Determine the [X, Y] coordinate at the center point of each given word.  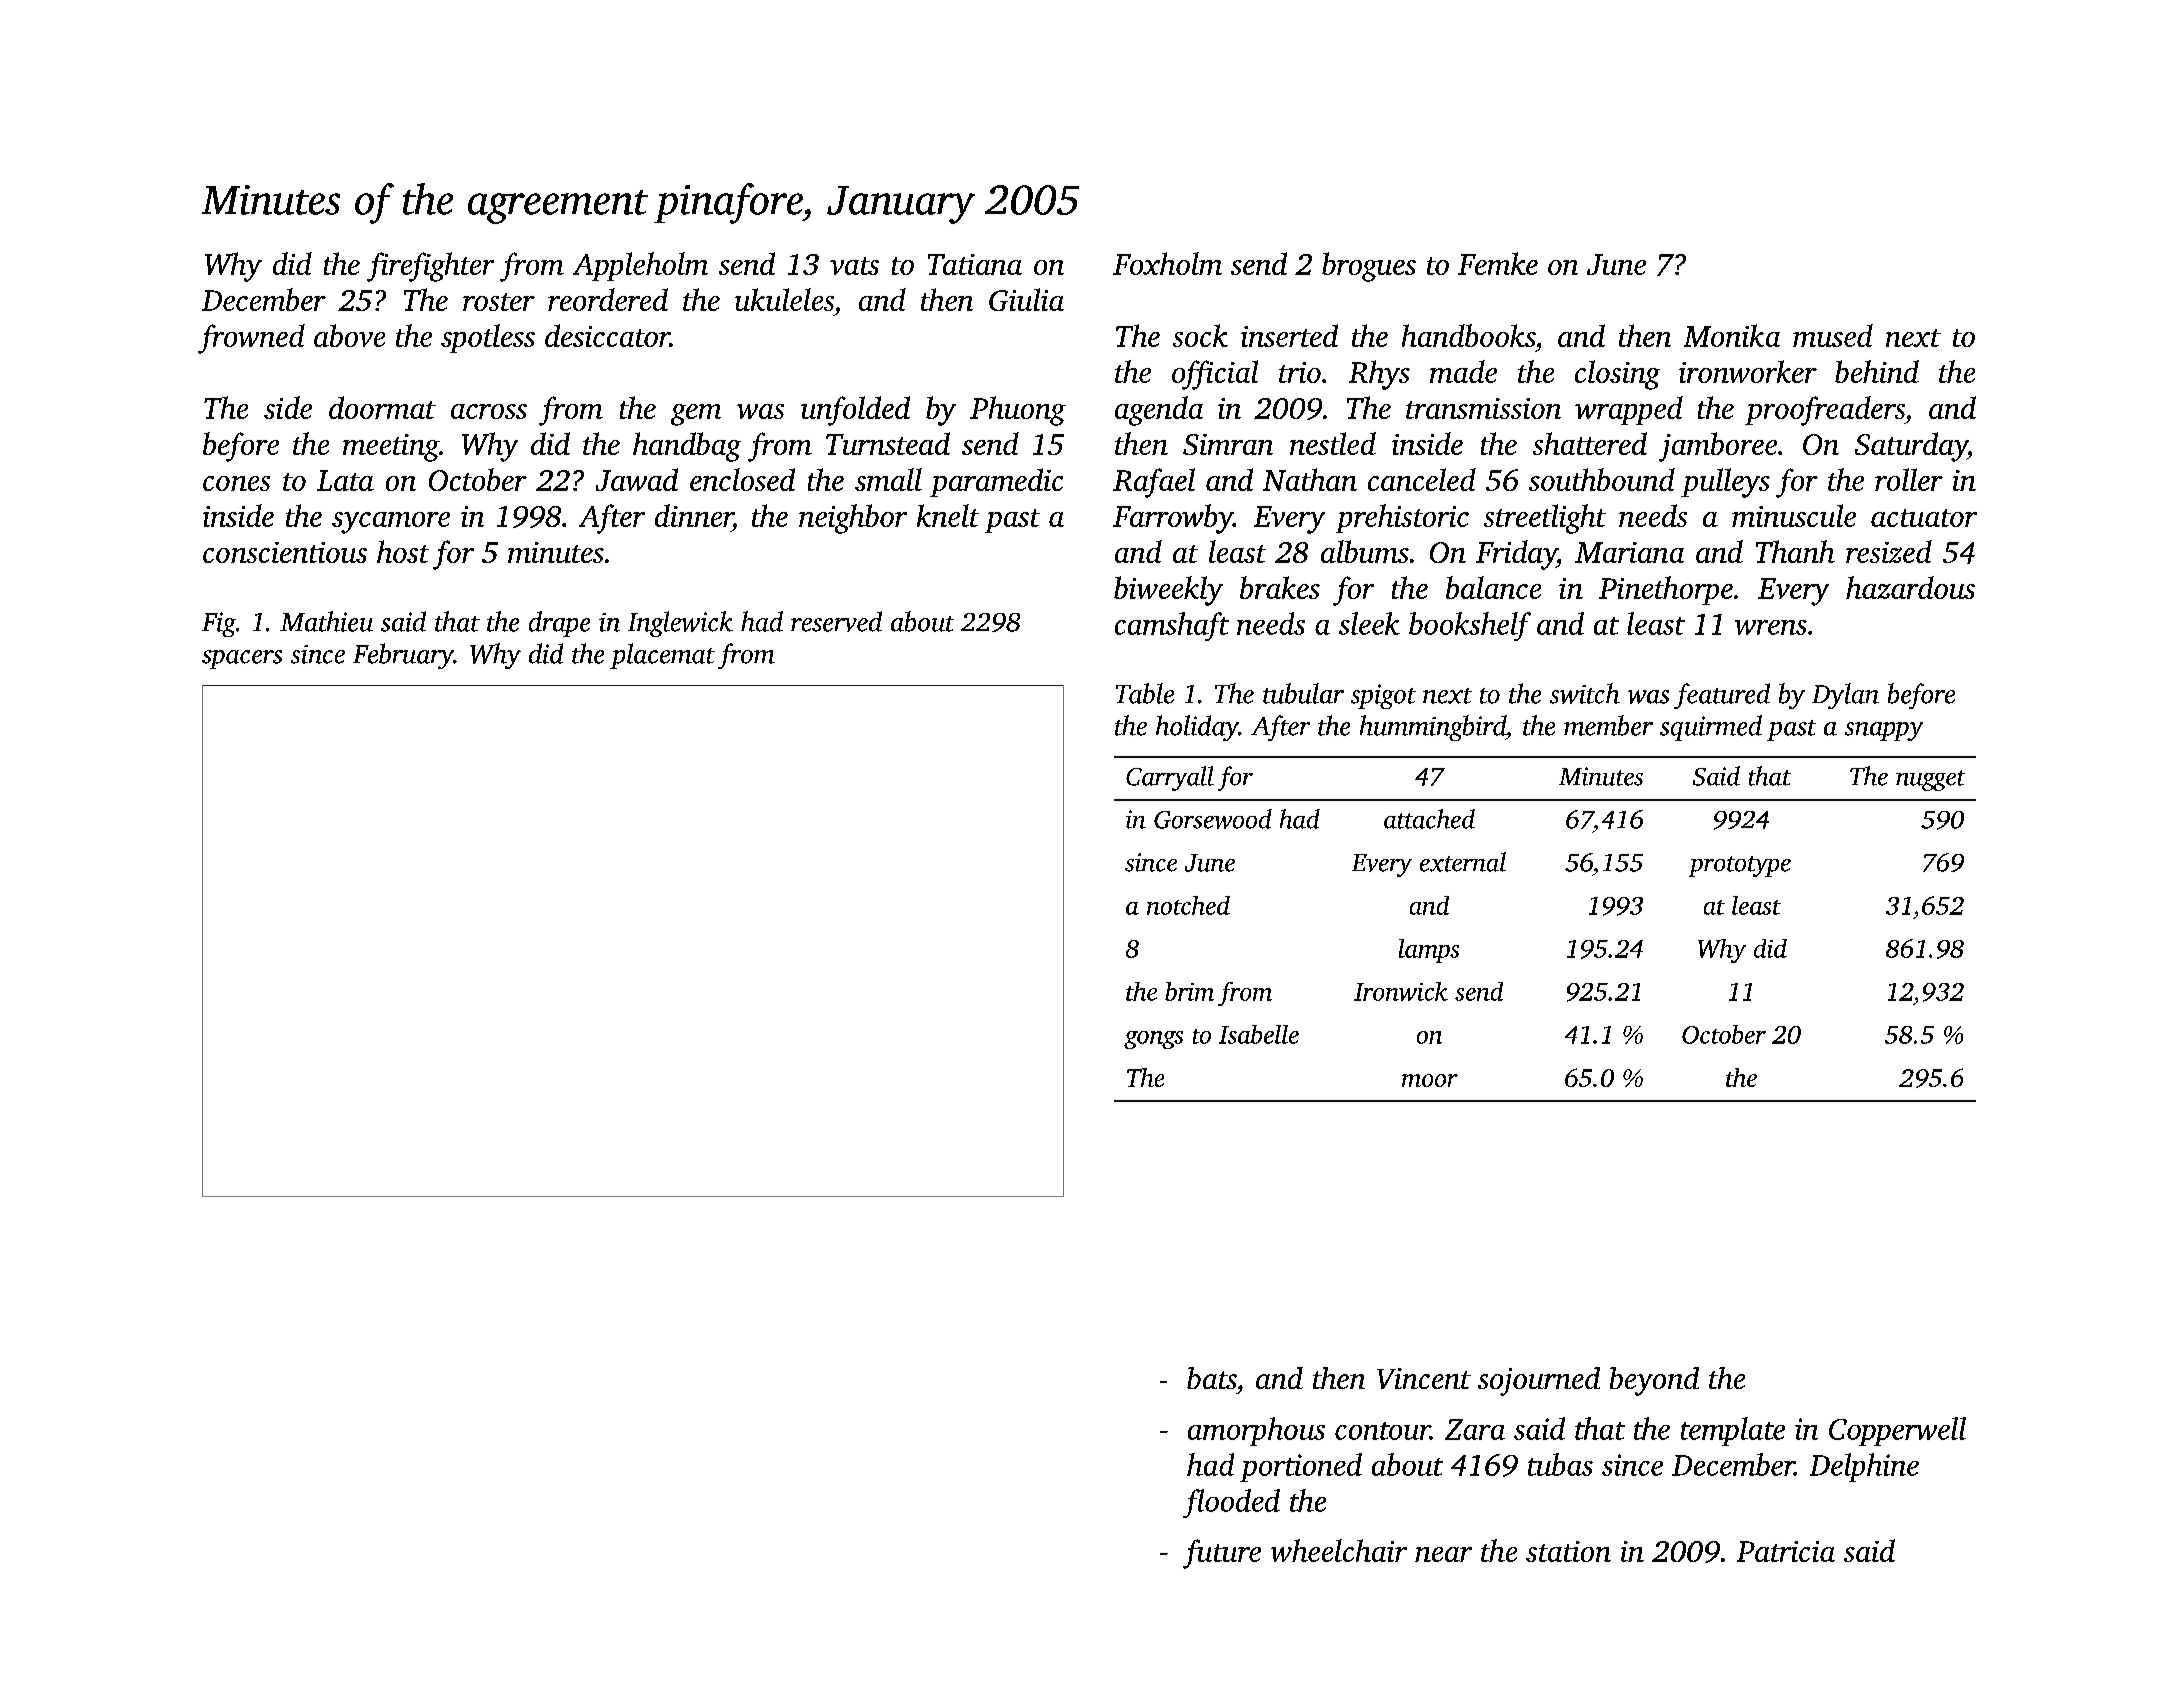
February [403, 656]
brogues [1369, 267]
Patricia [1786, 1551]
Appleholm [640, 266]
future [1222, 1554]
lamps [1429, 951]
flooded [1231, 1503]
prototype [1740, 866]
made [1463, 371]
